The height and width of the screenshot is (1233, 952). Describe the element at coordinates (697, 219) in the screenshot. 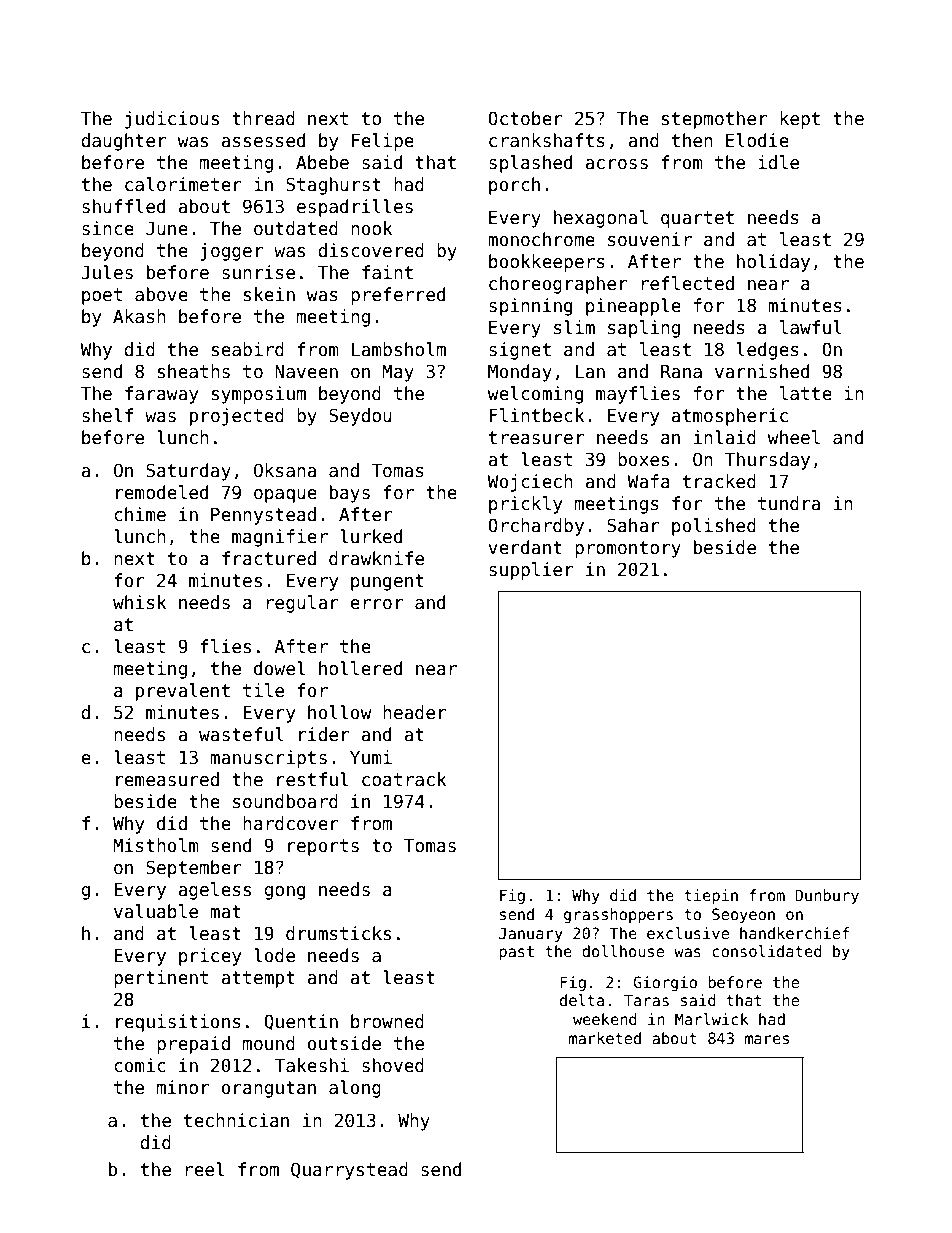

I see `quartet` at that location.
